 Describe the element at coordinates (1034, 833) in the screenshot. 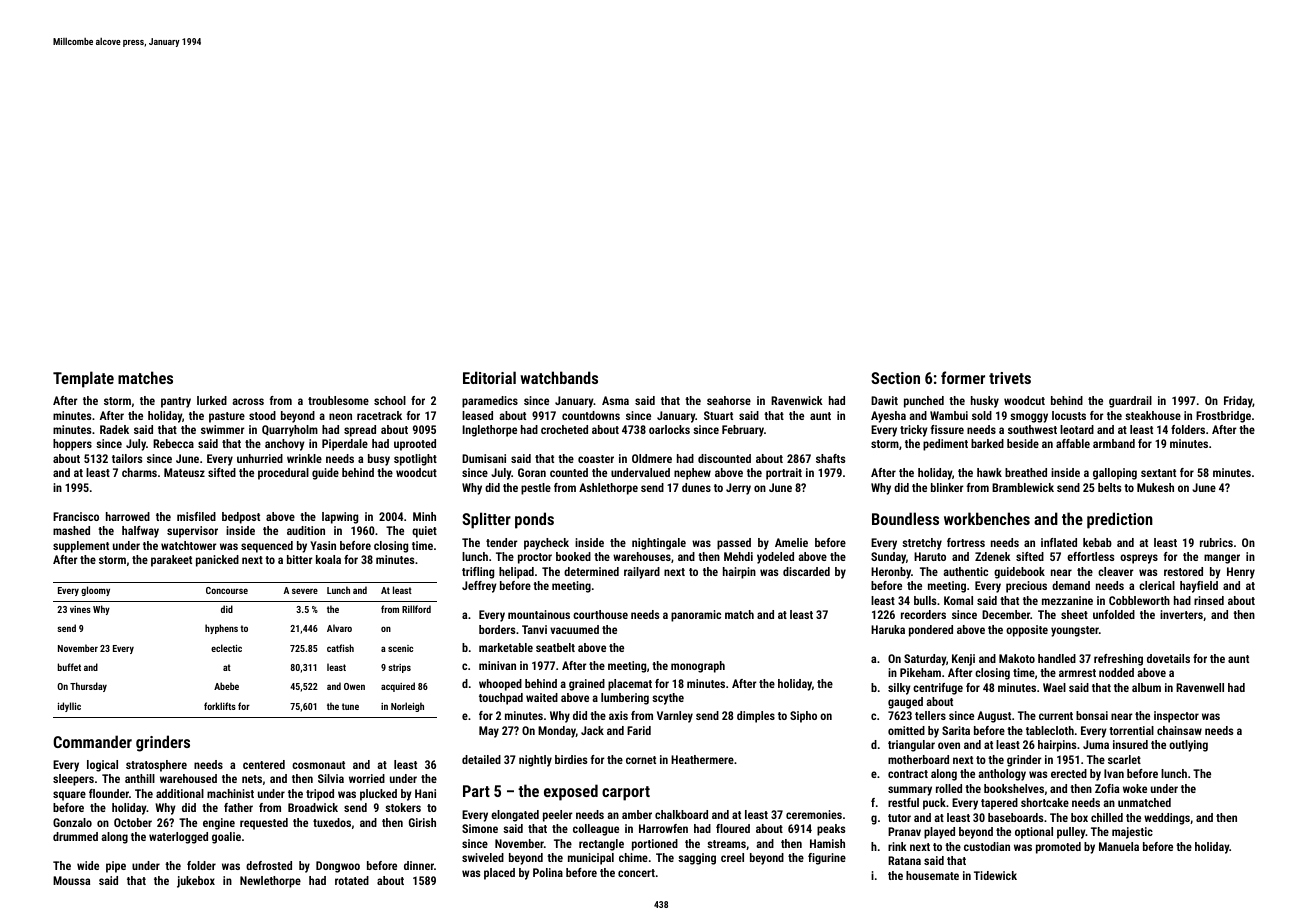

I see `optional` at that location.
